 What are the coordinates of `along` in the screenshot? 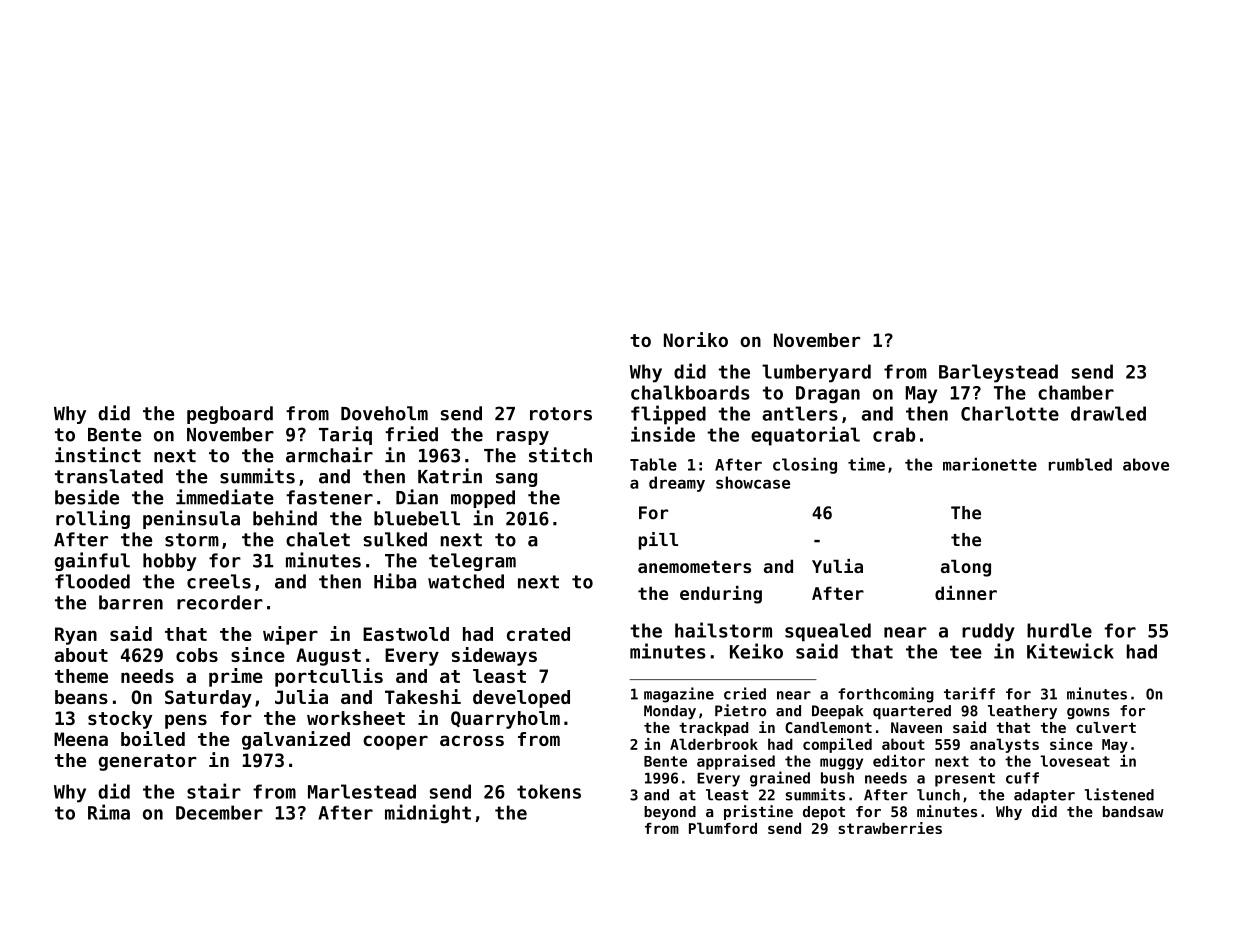 It's located at (966, 568).
